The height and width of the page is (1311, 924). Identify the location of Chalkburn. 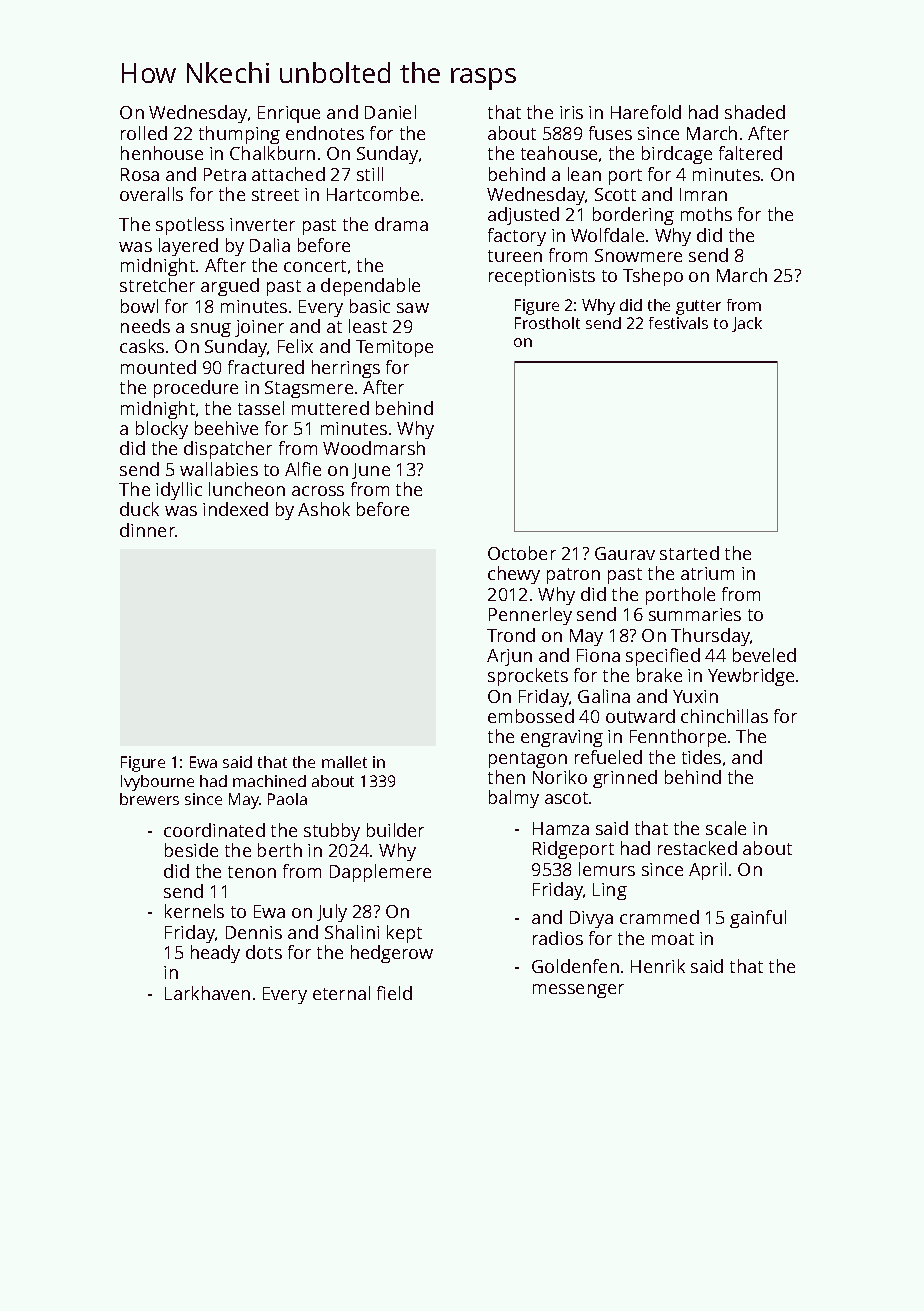
(272, 153).
